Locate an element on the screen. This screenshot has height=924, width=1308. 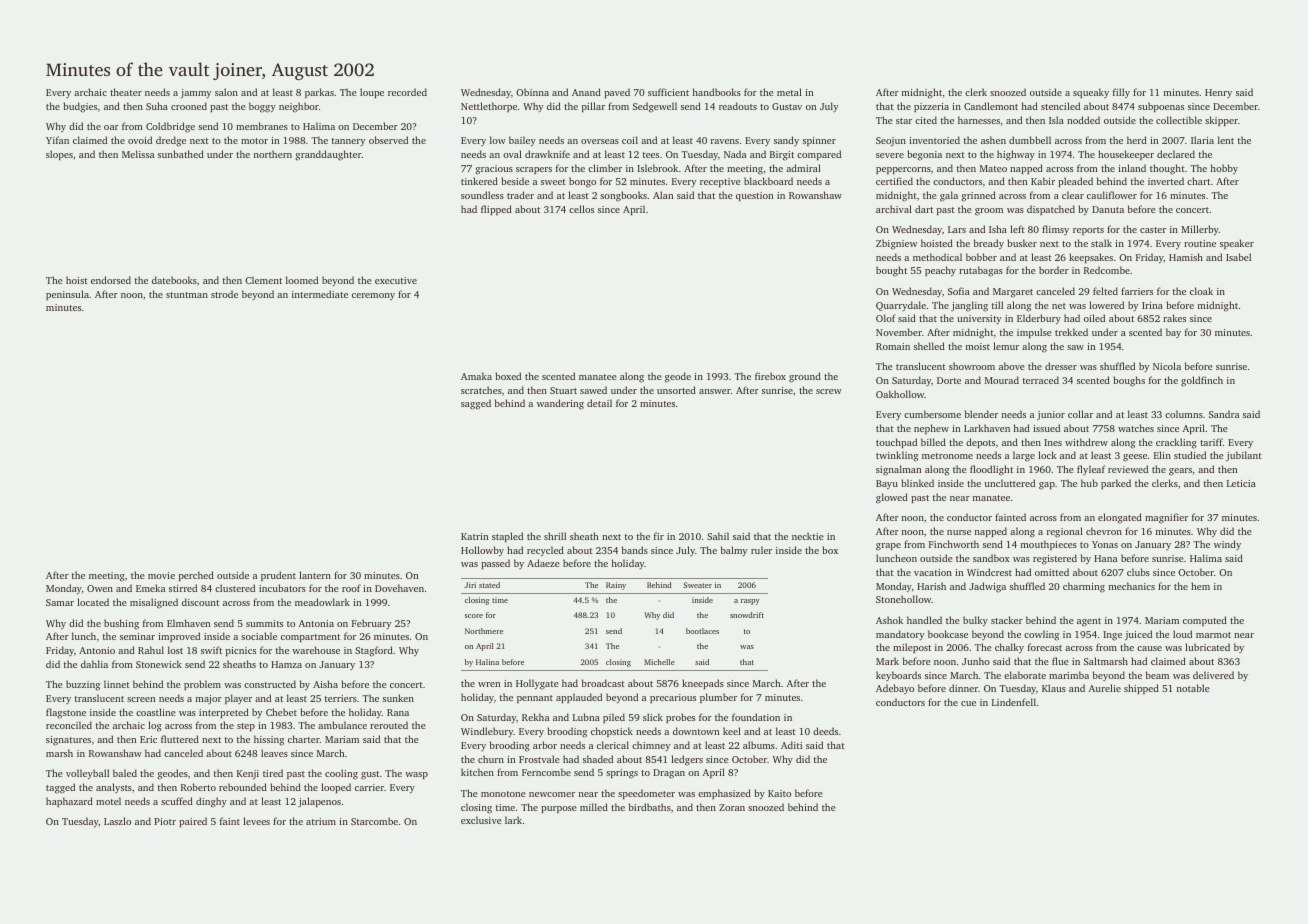
Candlemont is located at coordinates (991, 106).
